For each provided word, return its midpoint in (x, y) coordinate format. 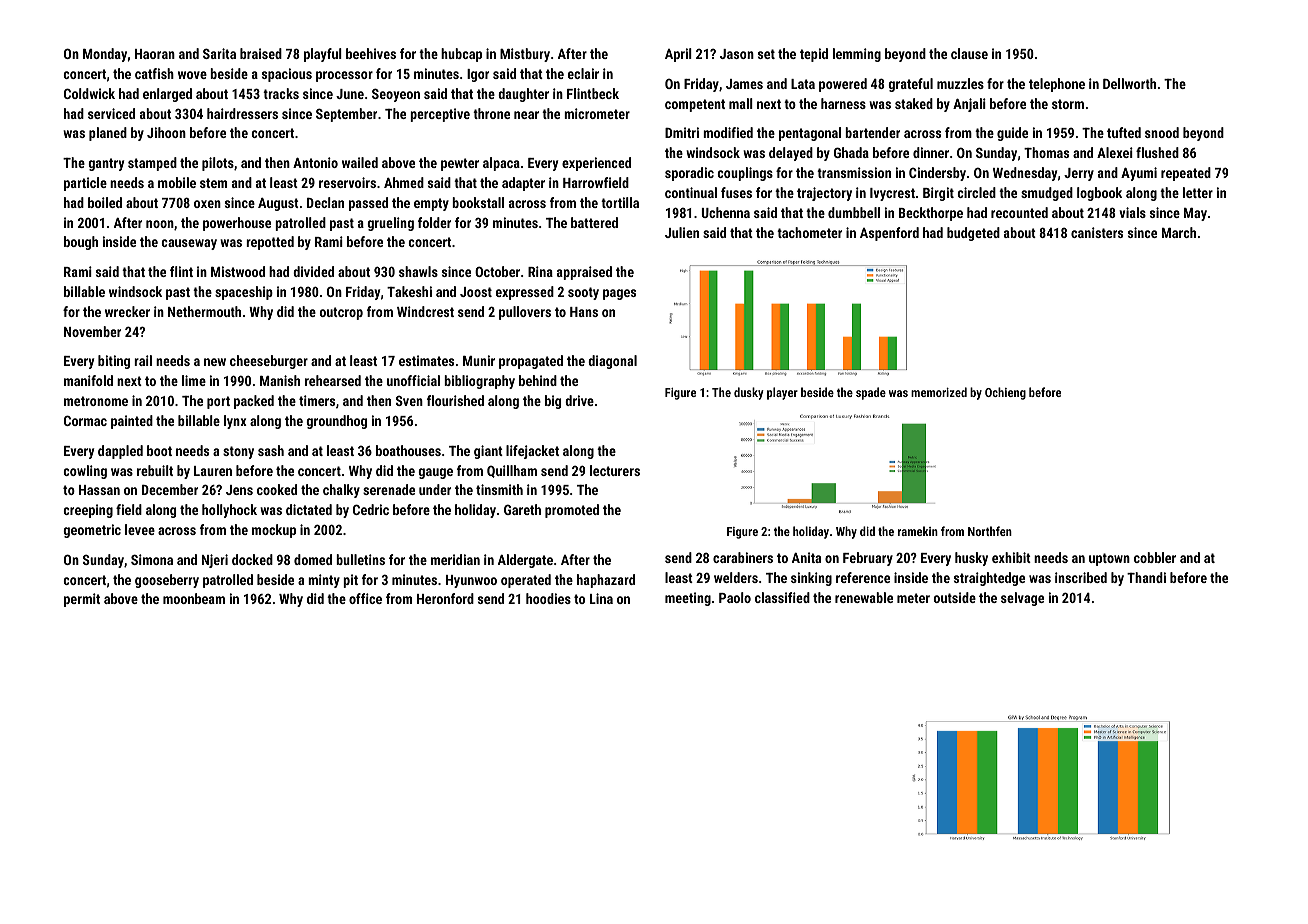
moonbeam (194, 598)
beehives (371, 53)
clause (969, 53)
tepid (814, 55)
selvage (1022, 599)
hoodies (548, 598)
